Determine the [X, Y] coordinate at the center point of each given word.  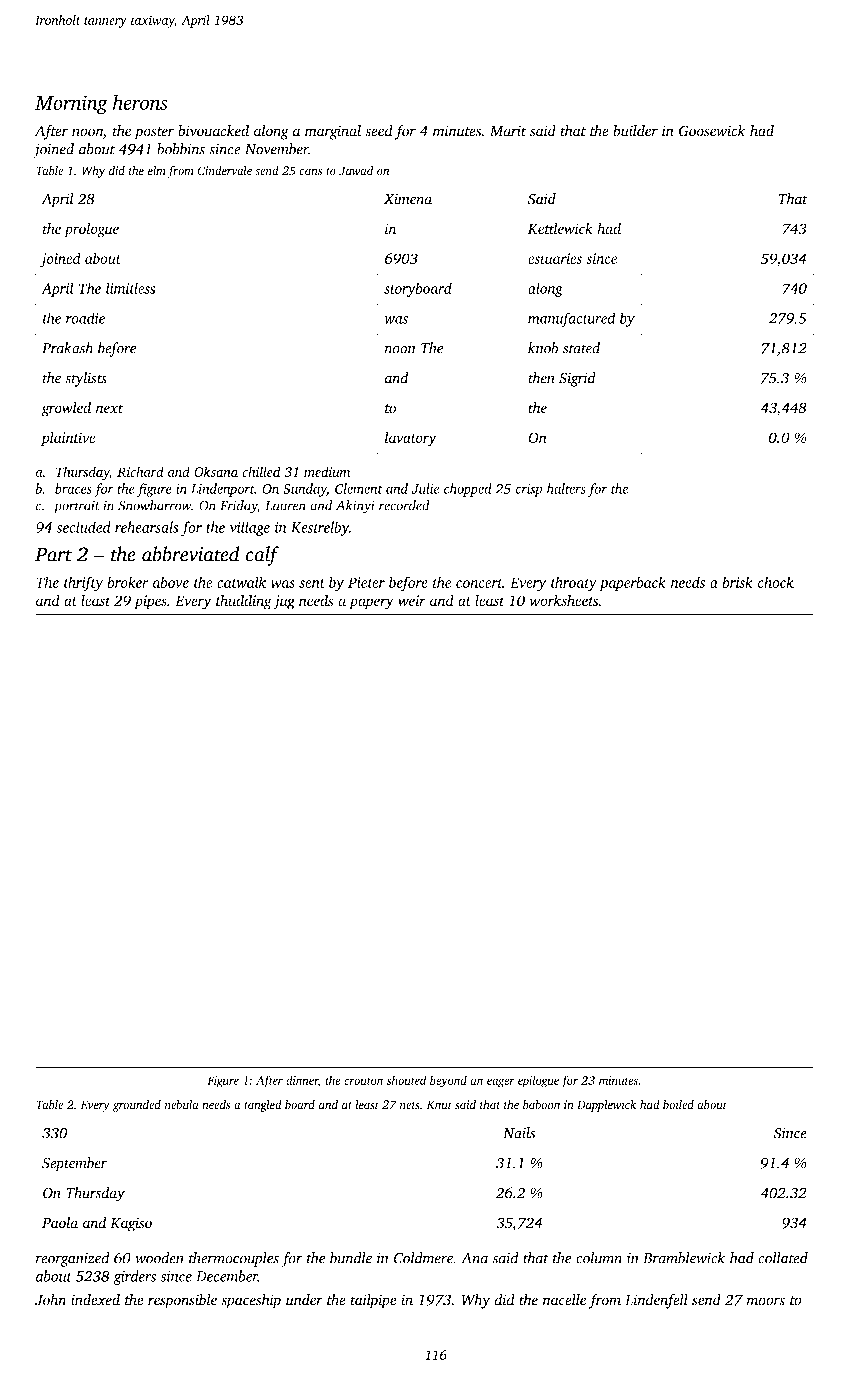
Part [53, 554]
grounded [137, 1106]
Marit [508, 131]
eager [501, 1083]
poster [154, 133]
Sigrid [577, 379]
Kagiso [131, 1224]
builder [635, 131]
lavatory [410, 439]
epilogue [538, 1081]
